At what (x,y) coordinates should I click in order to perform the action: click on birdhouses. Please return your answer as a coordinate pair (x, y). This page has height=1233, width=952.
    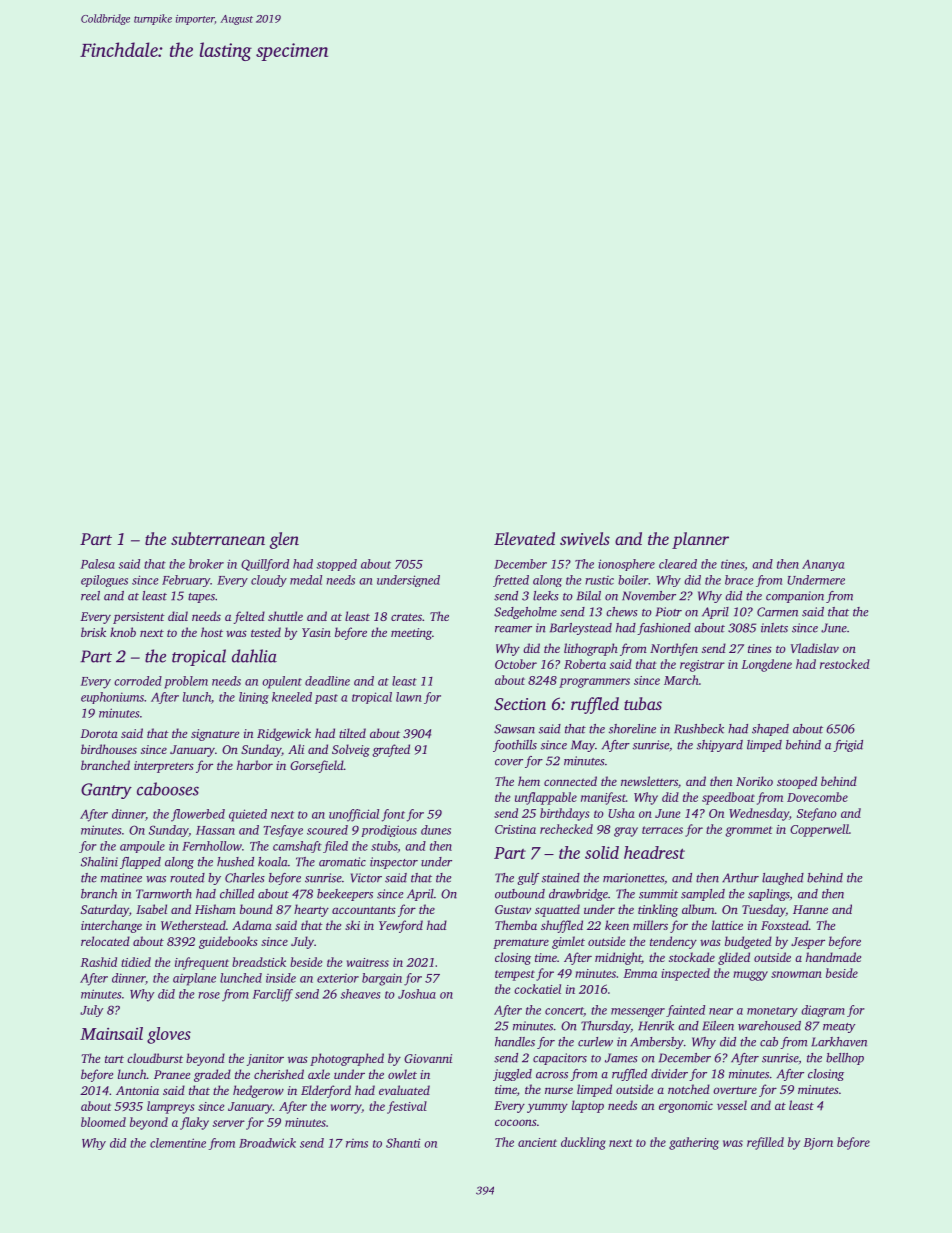
    Looking at the image, I should click on (109, 749).
